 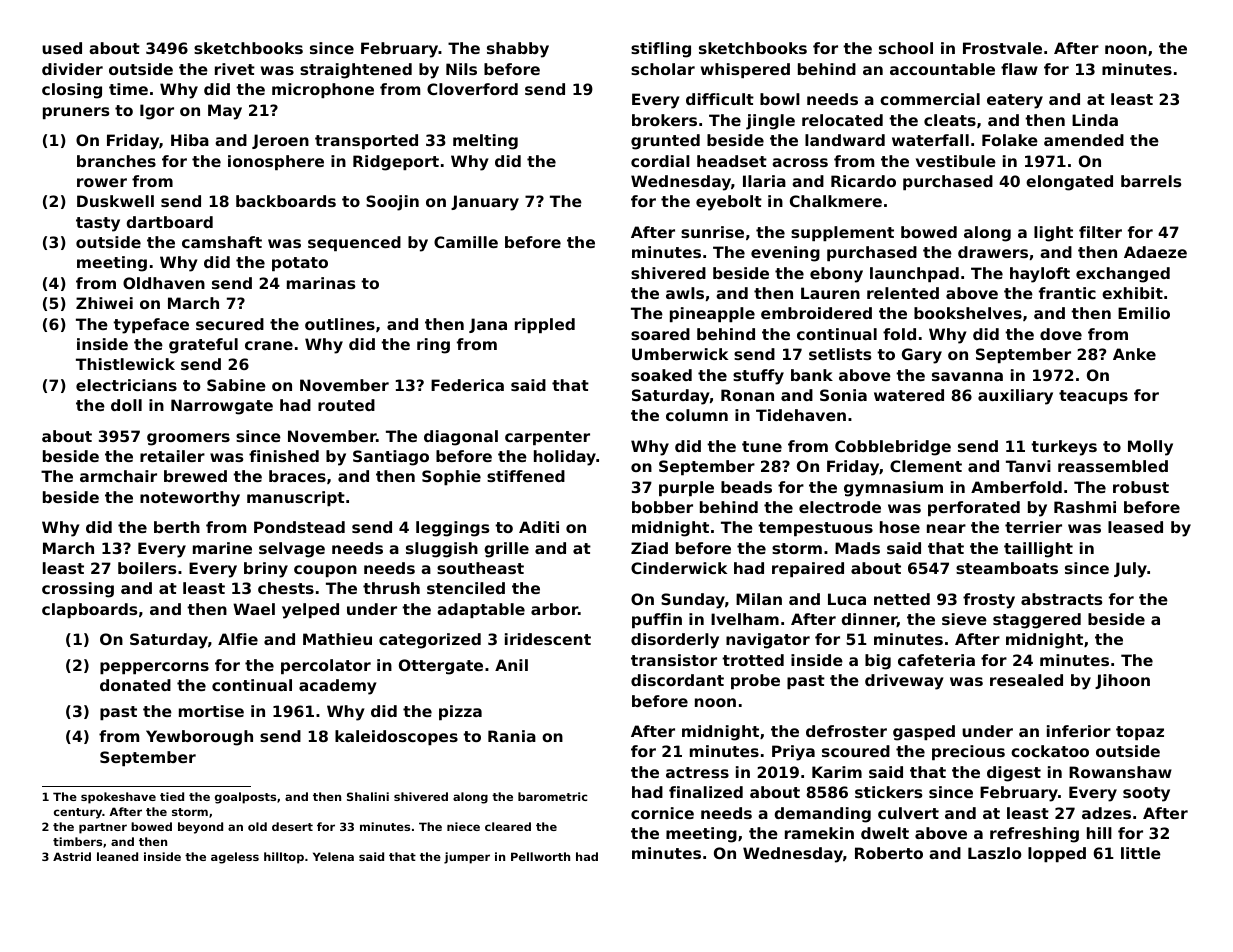 I want to click on Frostvale, so click(x=1002, y=48).
